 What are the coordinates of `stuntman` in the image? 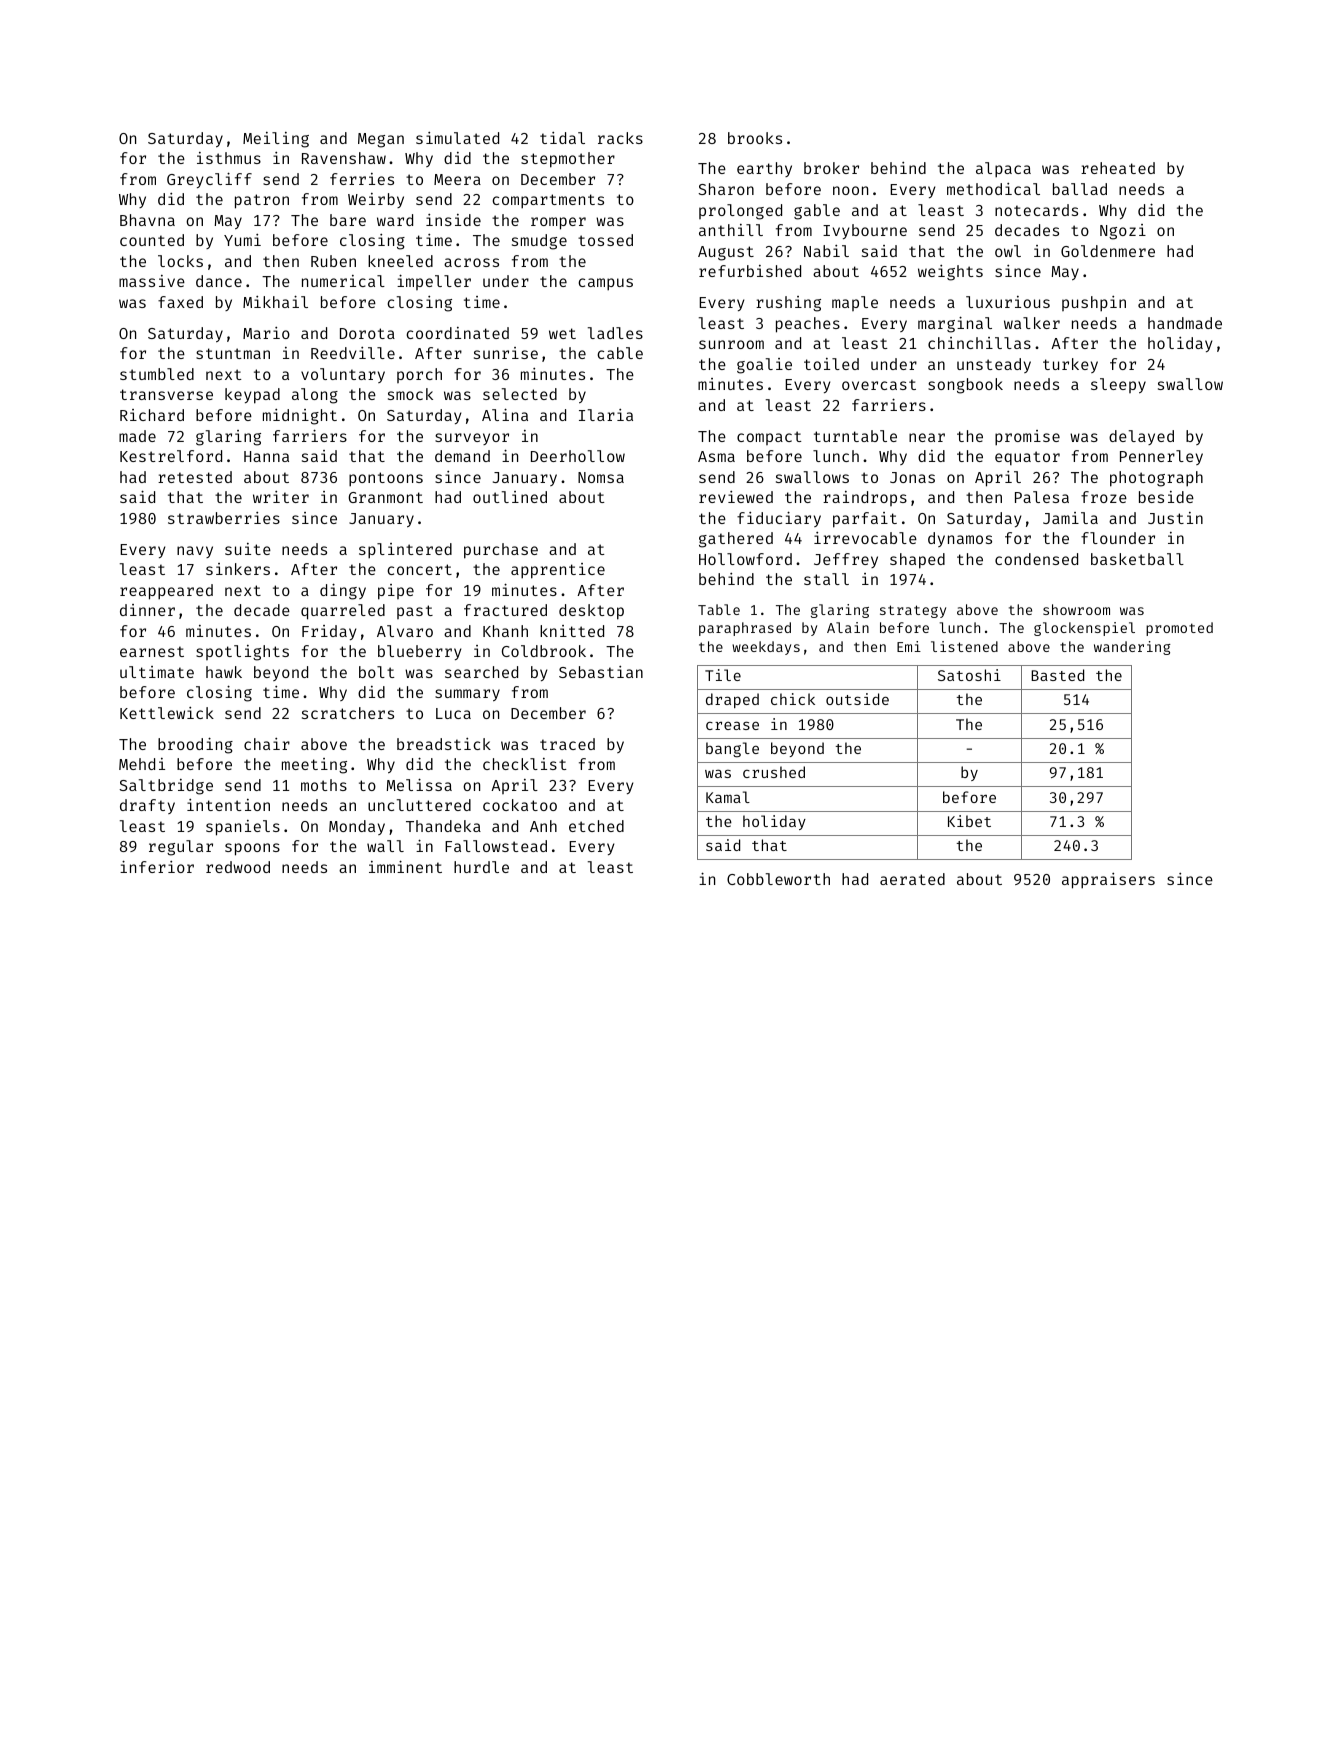 It's located at (233, 353).
